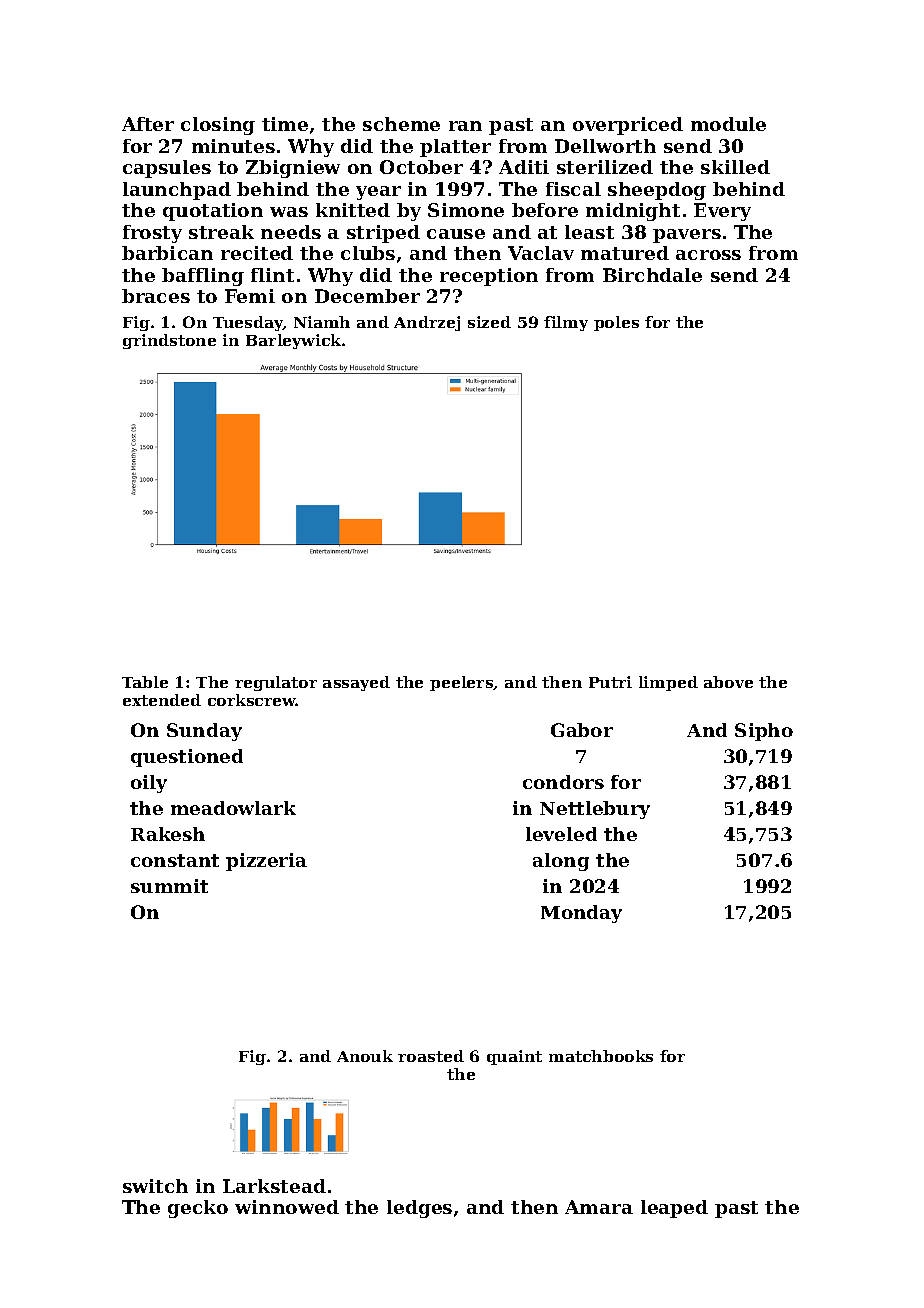 This document has height=1308, width=924. I want to click on skilled, so click(735, 167).
